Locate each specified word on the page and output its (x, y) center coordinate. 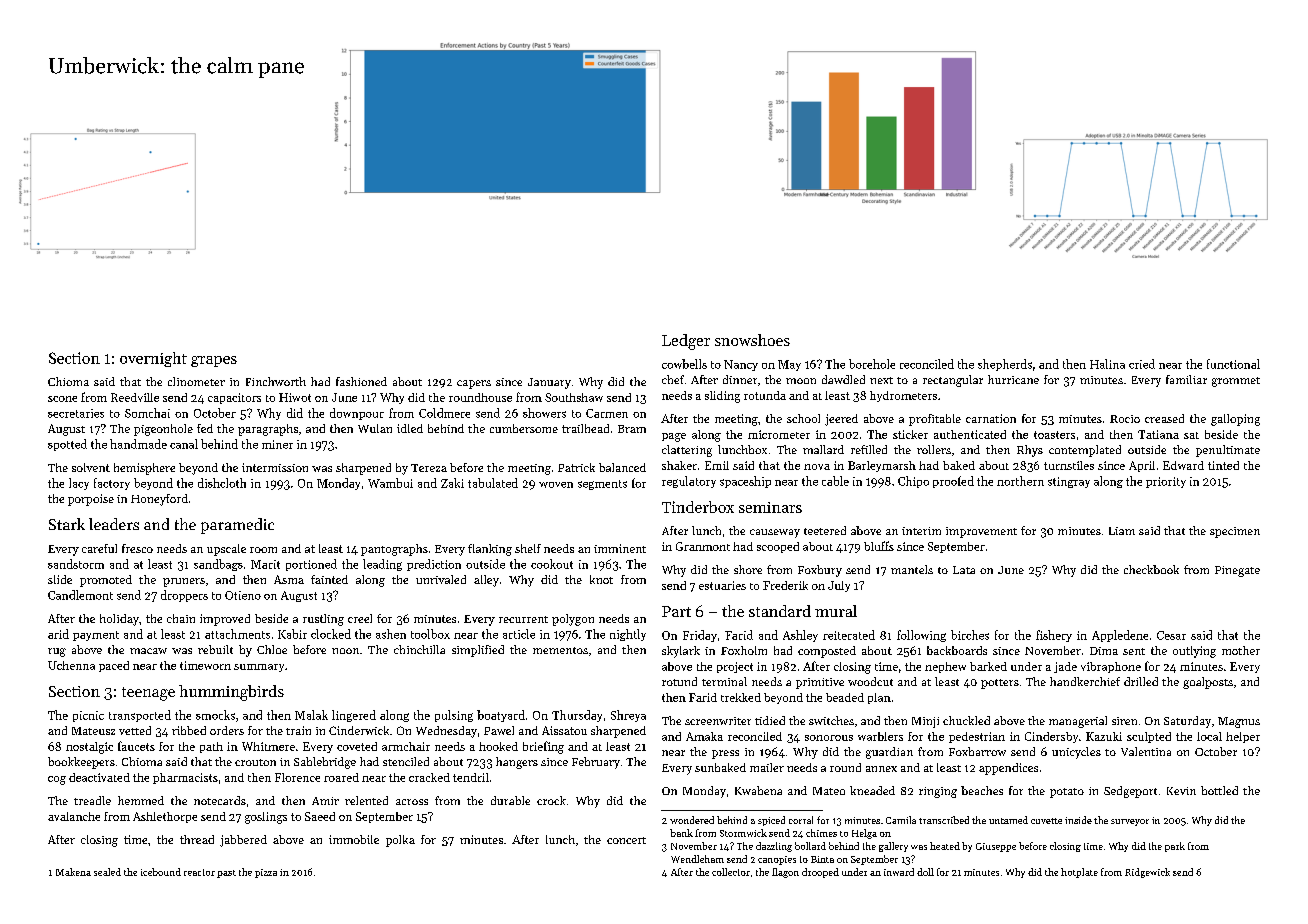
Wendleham (697, 859)
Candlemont (80, 595)
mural (836, 611)
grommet (1236, 382)
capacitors (234, 398)
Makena (73, 872)
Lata (964, 570)
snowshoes (752, 340)
